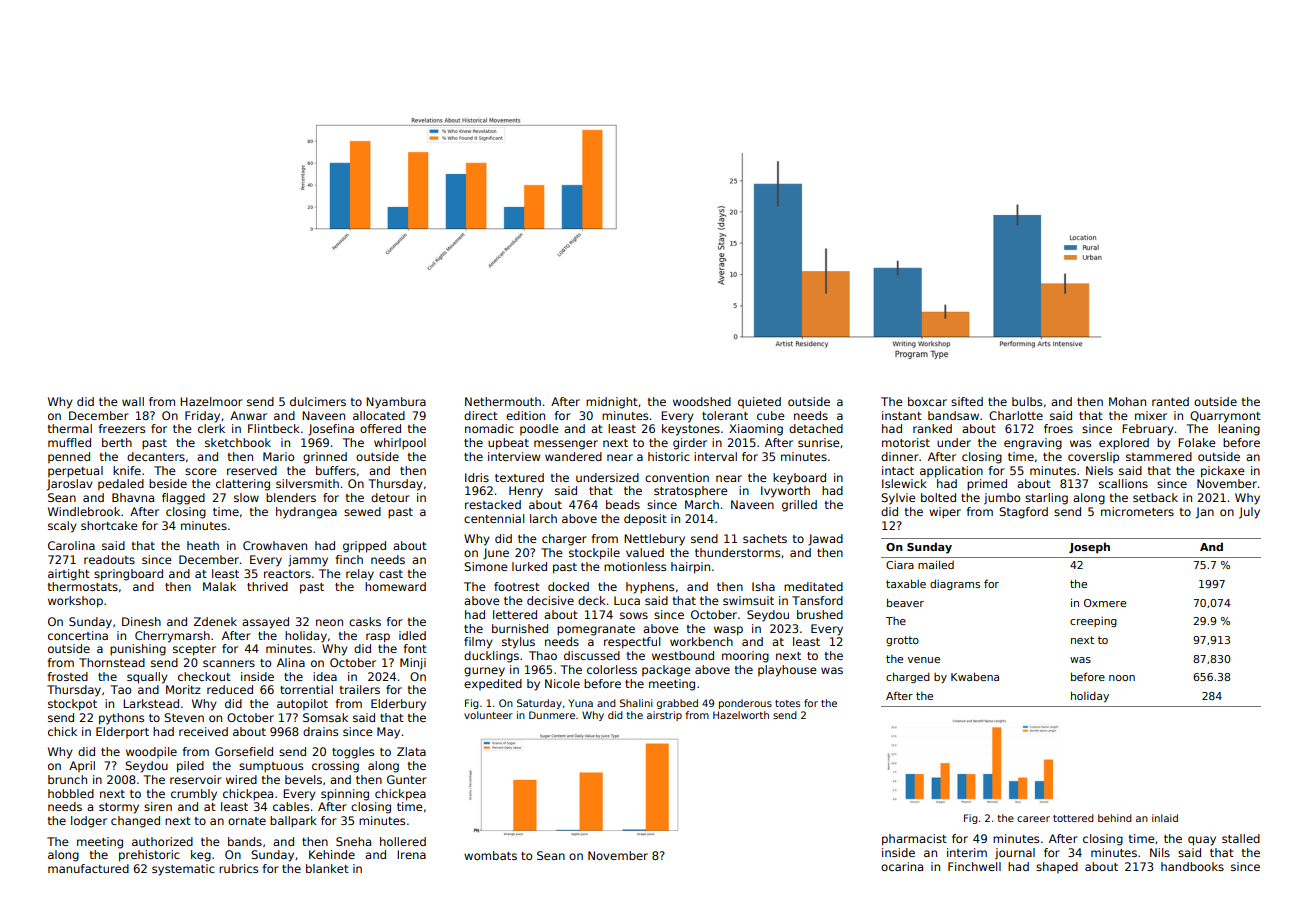 Image resolution: width=1308 pixels, height=924 pixels. What do you see at coordinates (902, 641) in the image?
I see `grotto` at bounding box center [902, 641].
